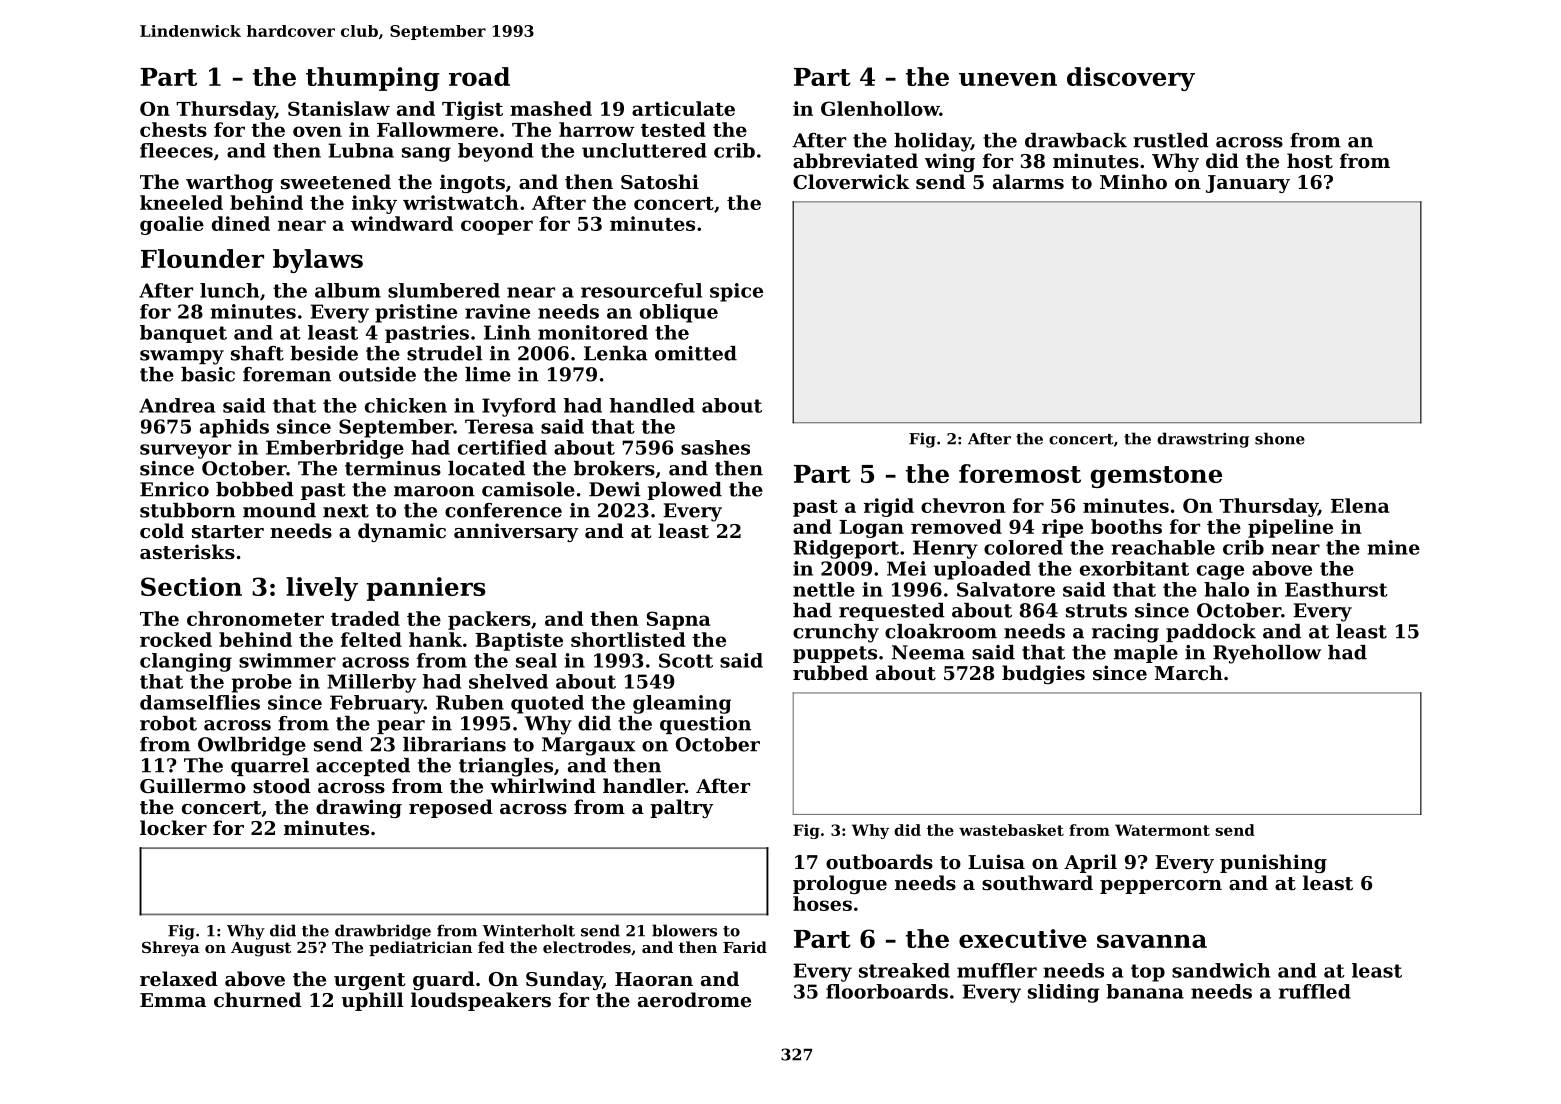 The image size is (1561, 1104). What do you see at coordinates (229, 183) in the screenshot?
I see `warthog` at bounding box center [229, 183].
